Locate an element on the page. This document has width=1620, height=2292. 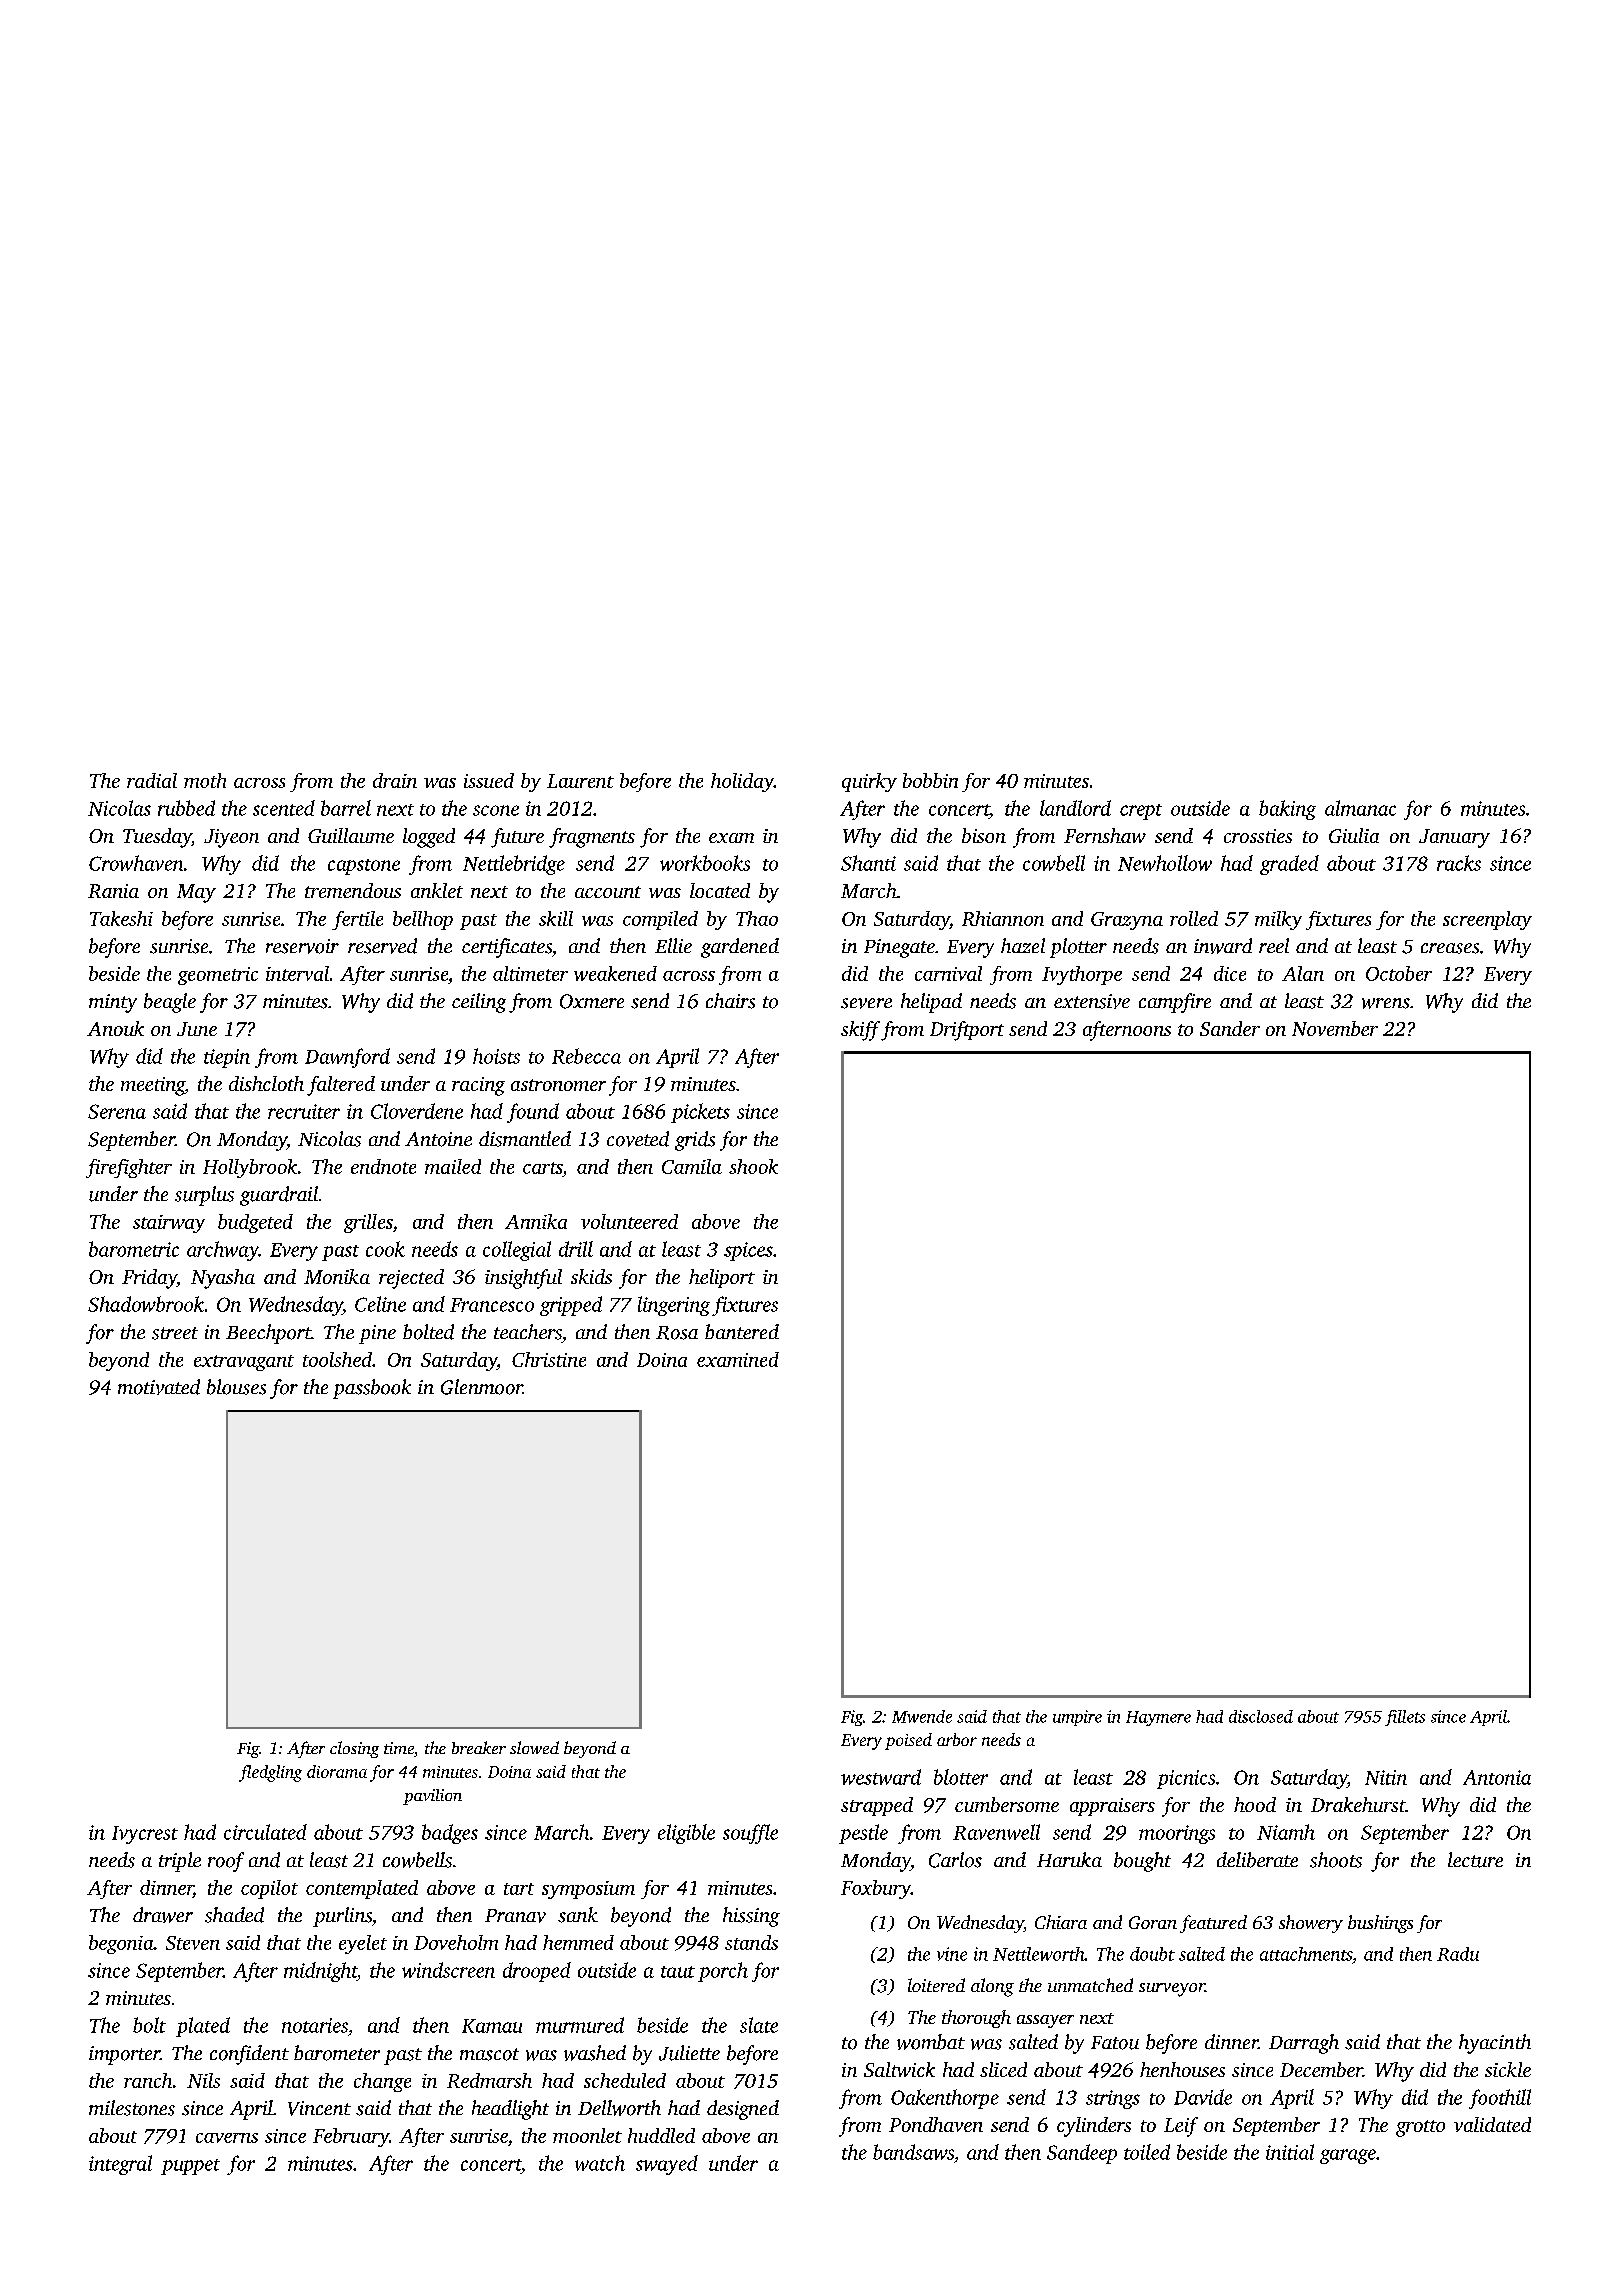
Driftport is located at coordinates (967, 1031).
